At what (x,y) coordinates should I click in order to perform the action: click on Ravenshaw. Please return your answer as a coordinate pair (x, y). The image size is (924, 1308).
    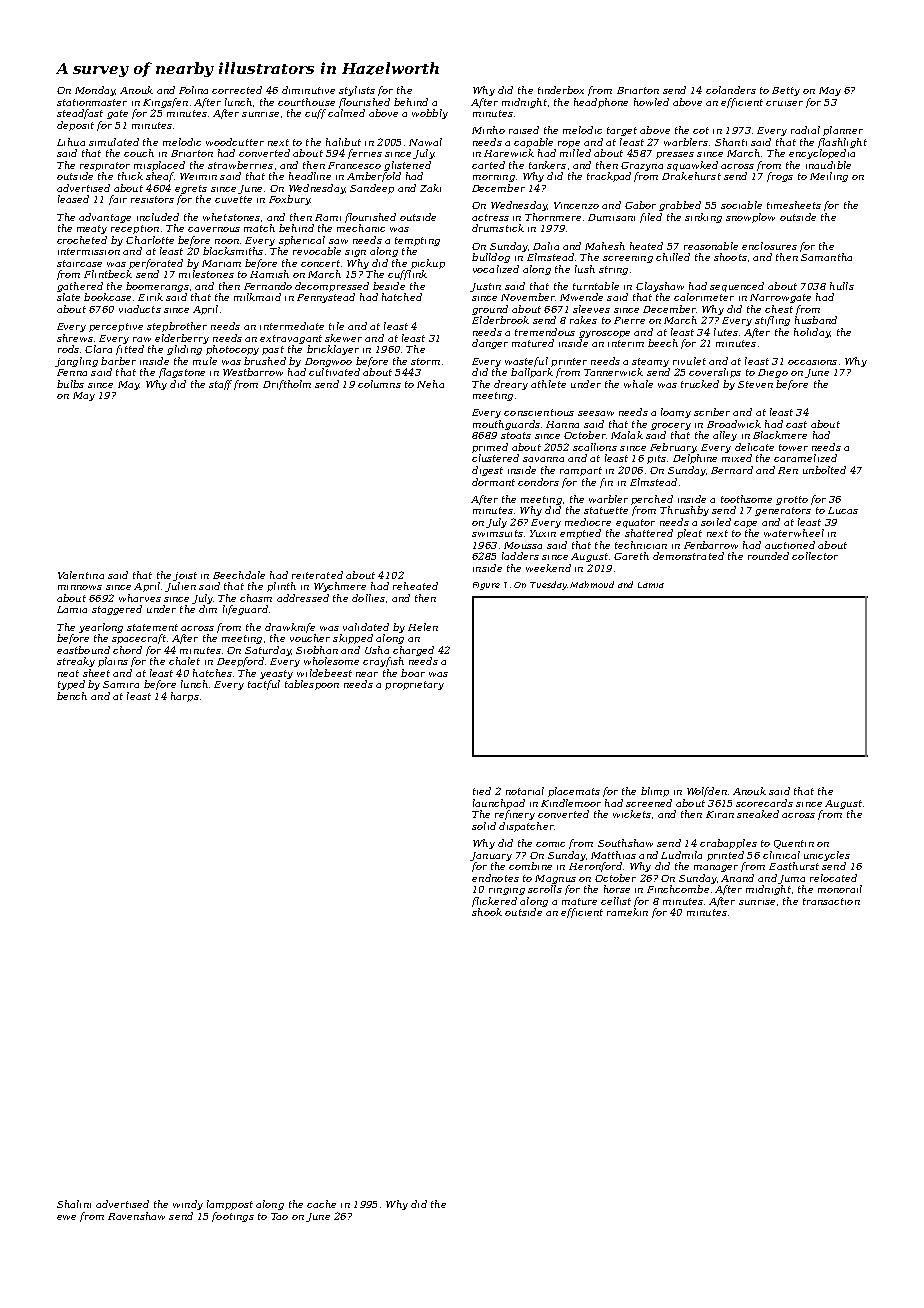
    Looking at the image, I should click on (136, 1216).
